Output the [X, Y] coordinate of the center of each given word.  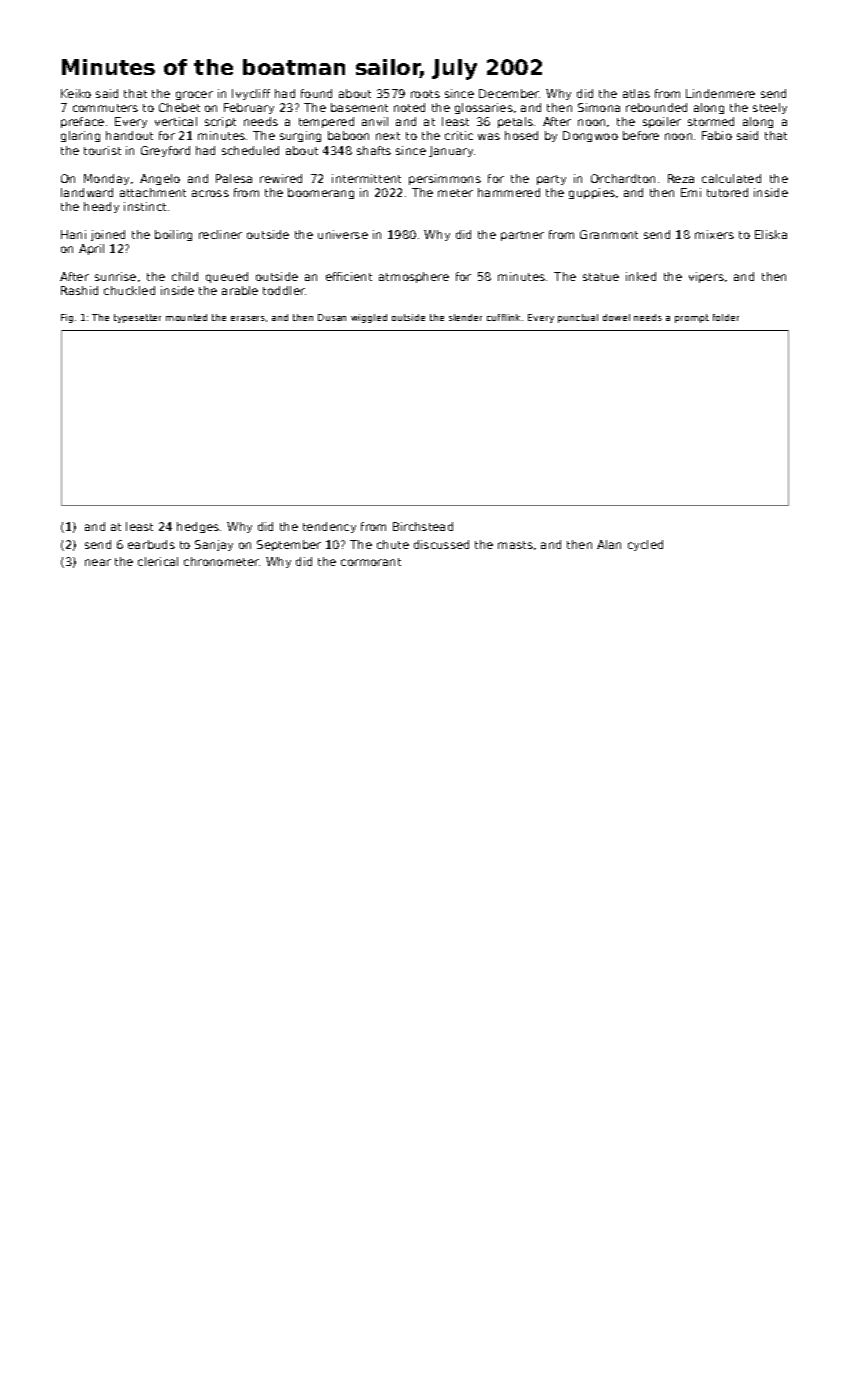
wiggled [369, 318]
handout [129, 135]
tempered [326, 122]
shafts [374, 150]
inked [641, 276]
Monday [106, 179]
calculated [731, 178]
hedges [198, 527]
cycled [645, 545]
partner [522, 236]
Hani [73, 234]
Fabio [717, 135]
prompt [692, 318]
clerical [158, 561]
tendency [329, 527]
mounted [186, 317]
